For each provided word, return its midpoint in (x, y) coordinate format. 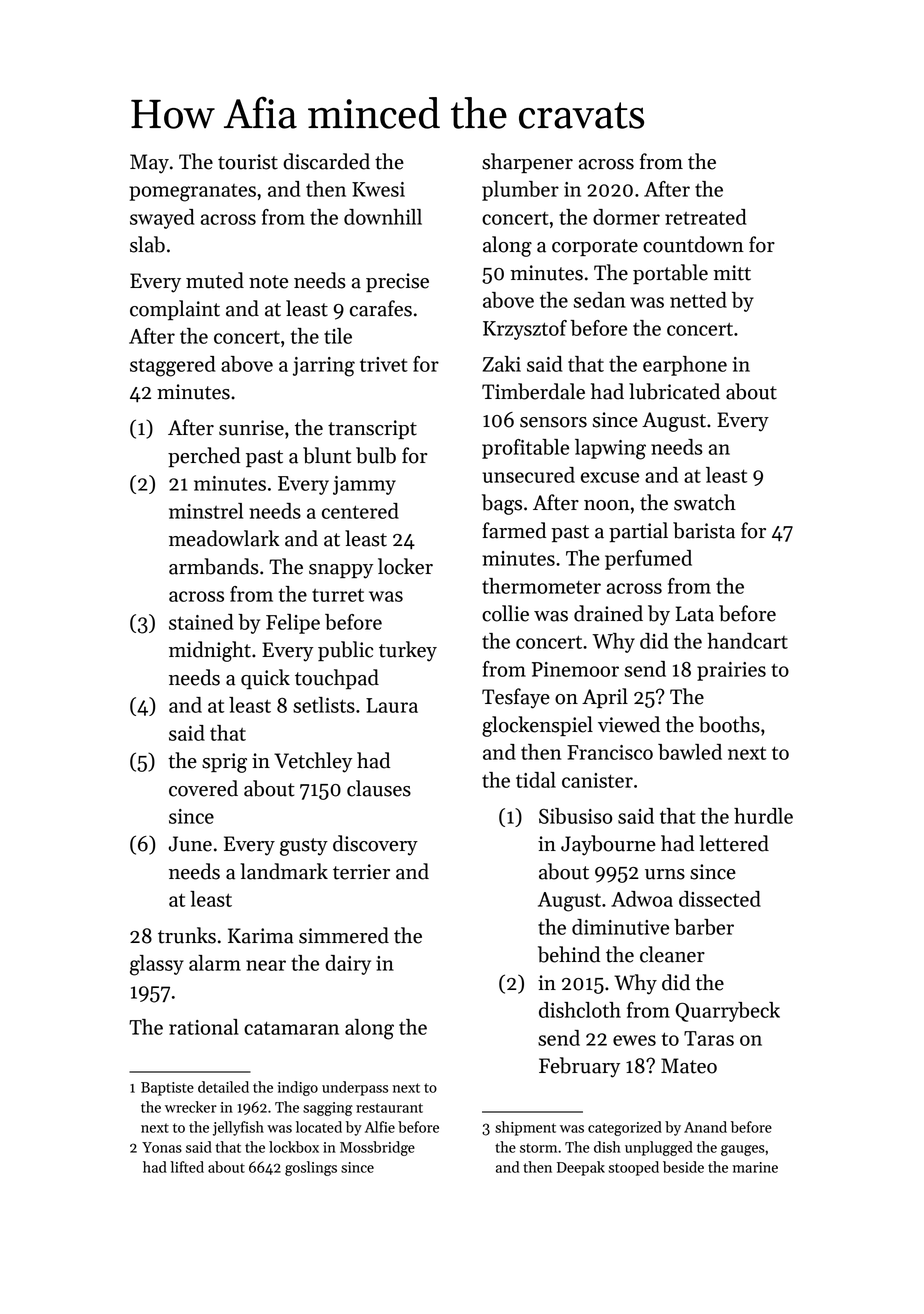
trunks (187, 935)
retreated (706, 217)
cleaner (672, 954)
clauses (379, 788)
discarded (326, 161)
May (149, 164)
